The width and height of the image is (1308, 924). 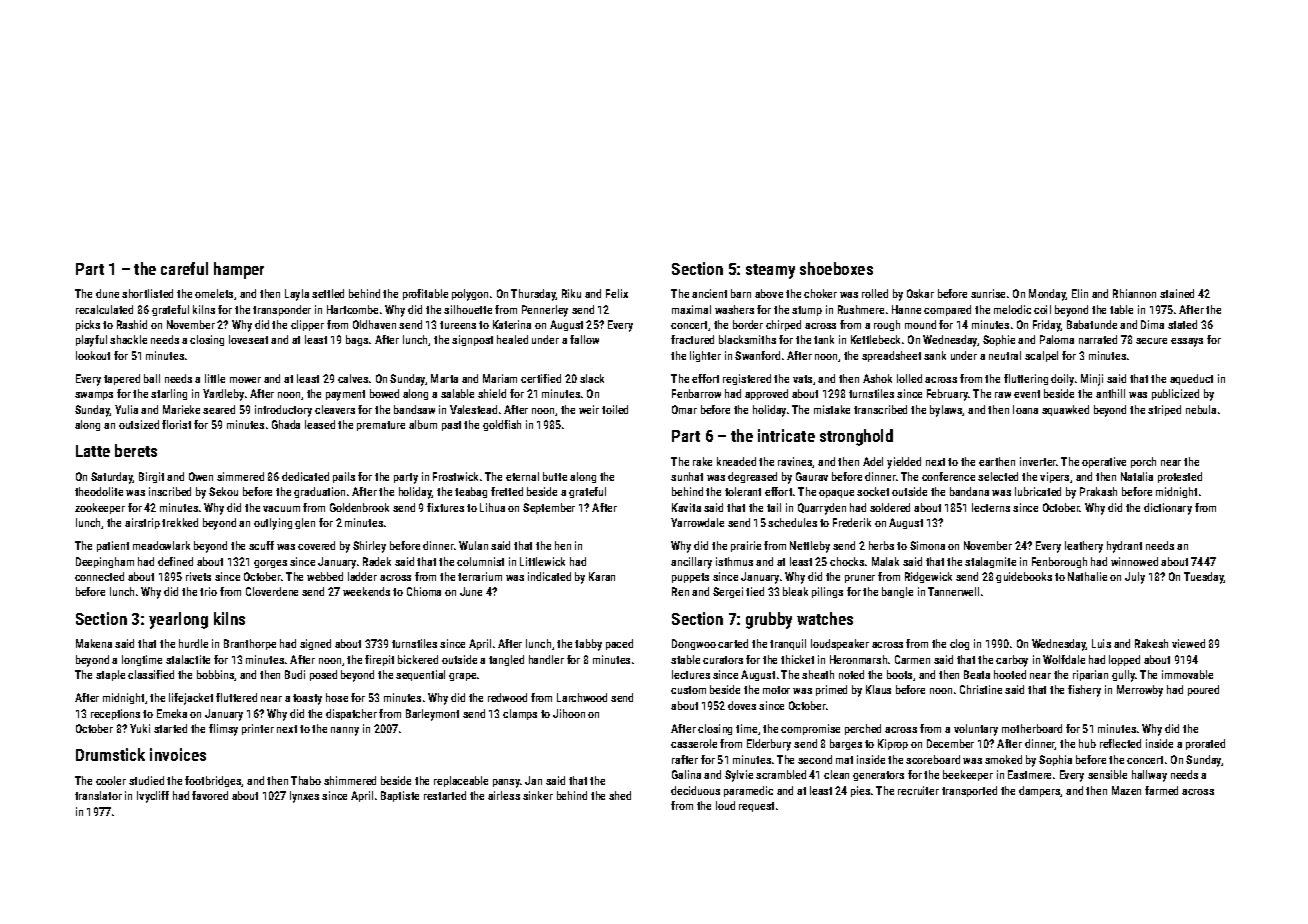 What do you see at coordinates (522, 476) in the image?
I see `eternal` at bounding box center [522, 476].
